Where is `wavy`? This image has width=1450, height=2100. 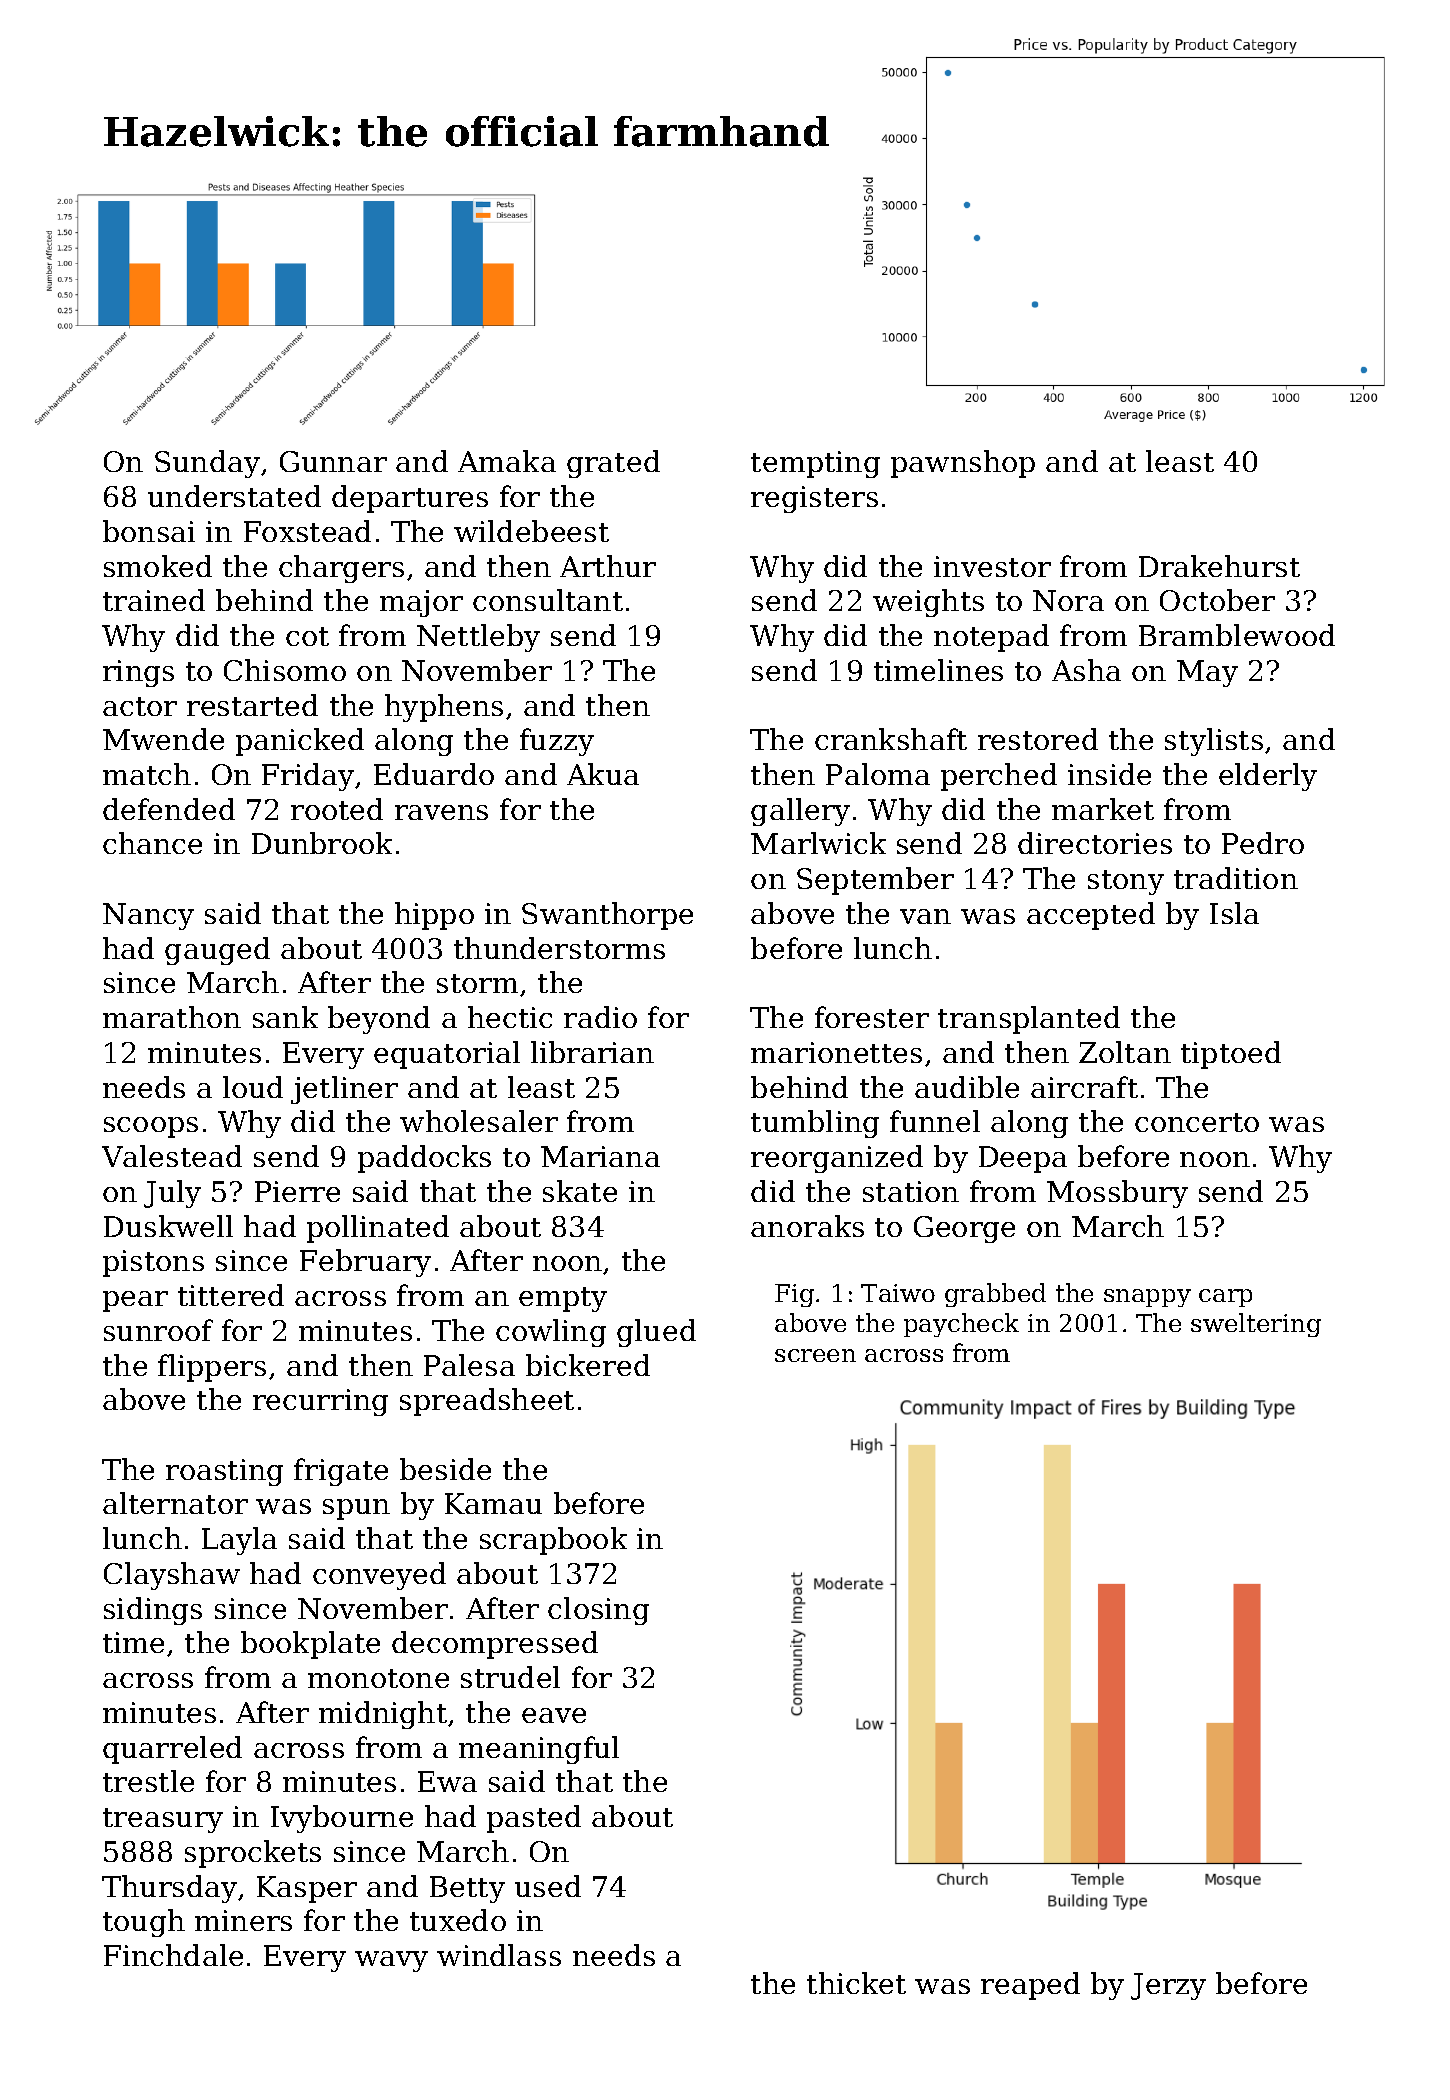 wavy is located at coordinates (391, 1961).
